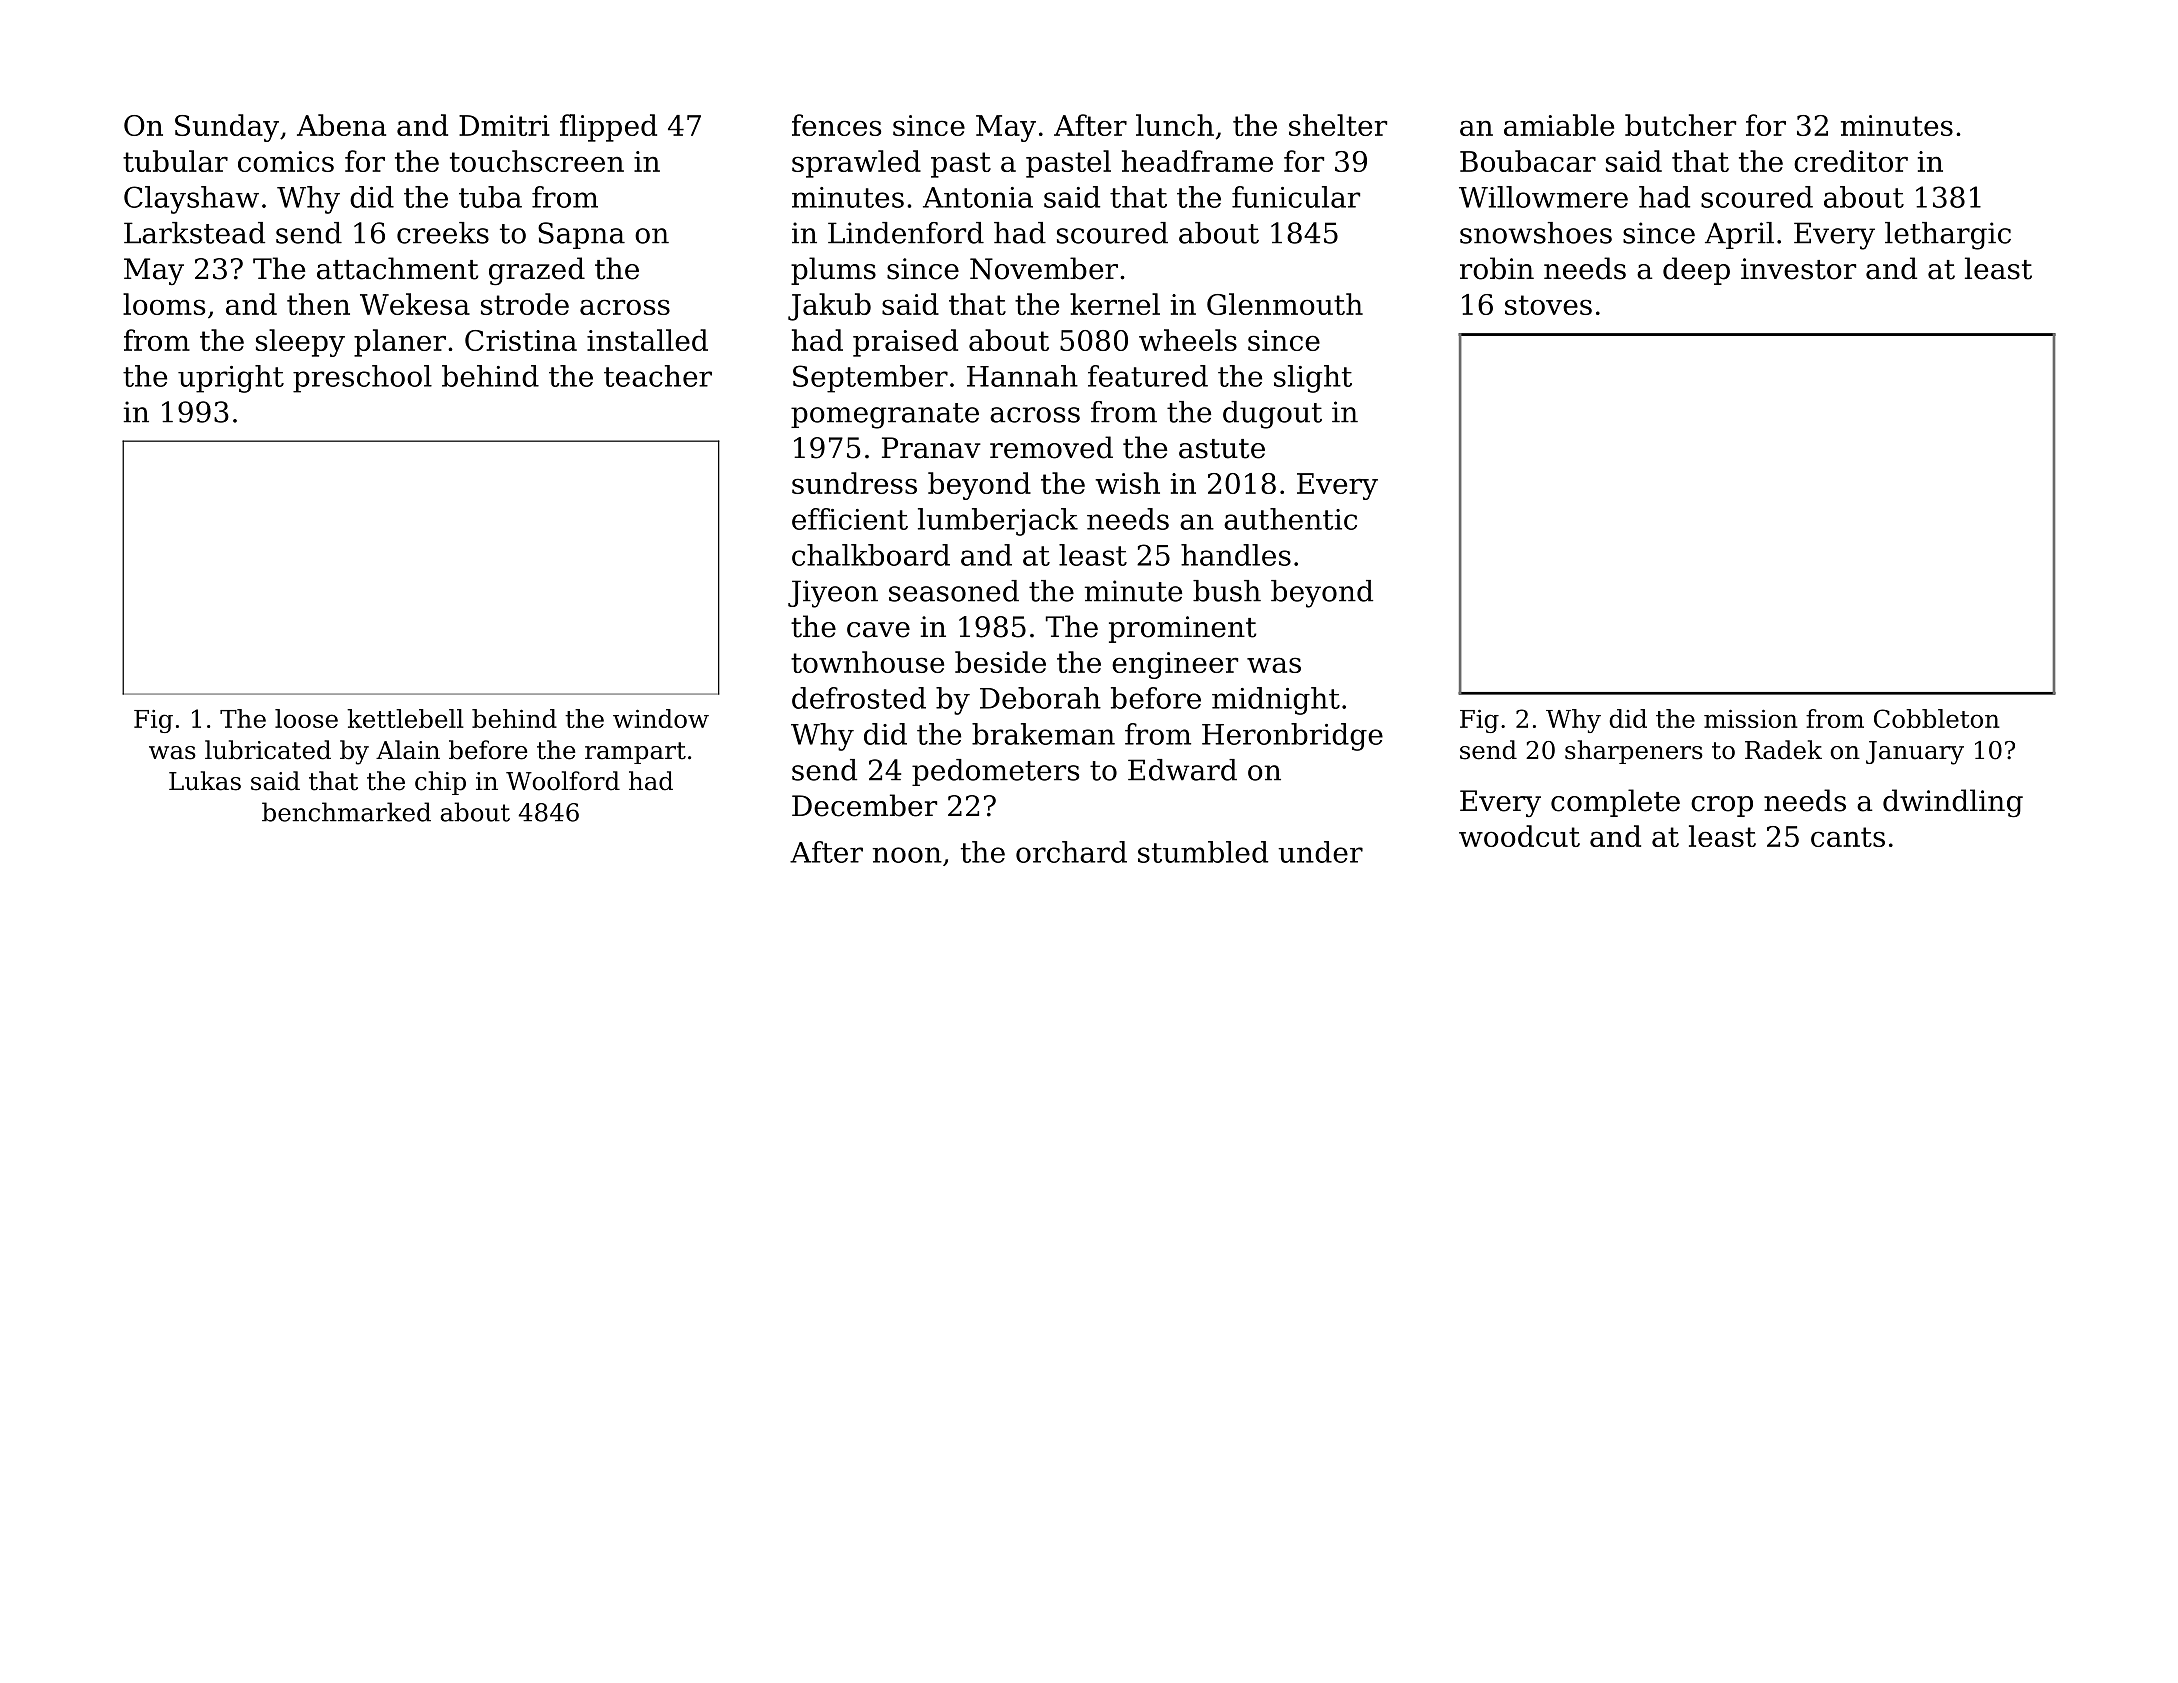 Image resolution: width=2178 pixels, height=1683 pixels. What do you see at coordinates (306, 718) in the screenshot?
I see `loose` at bounding box center [306, 718].
